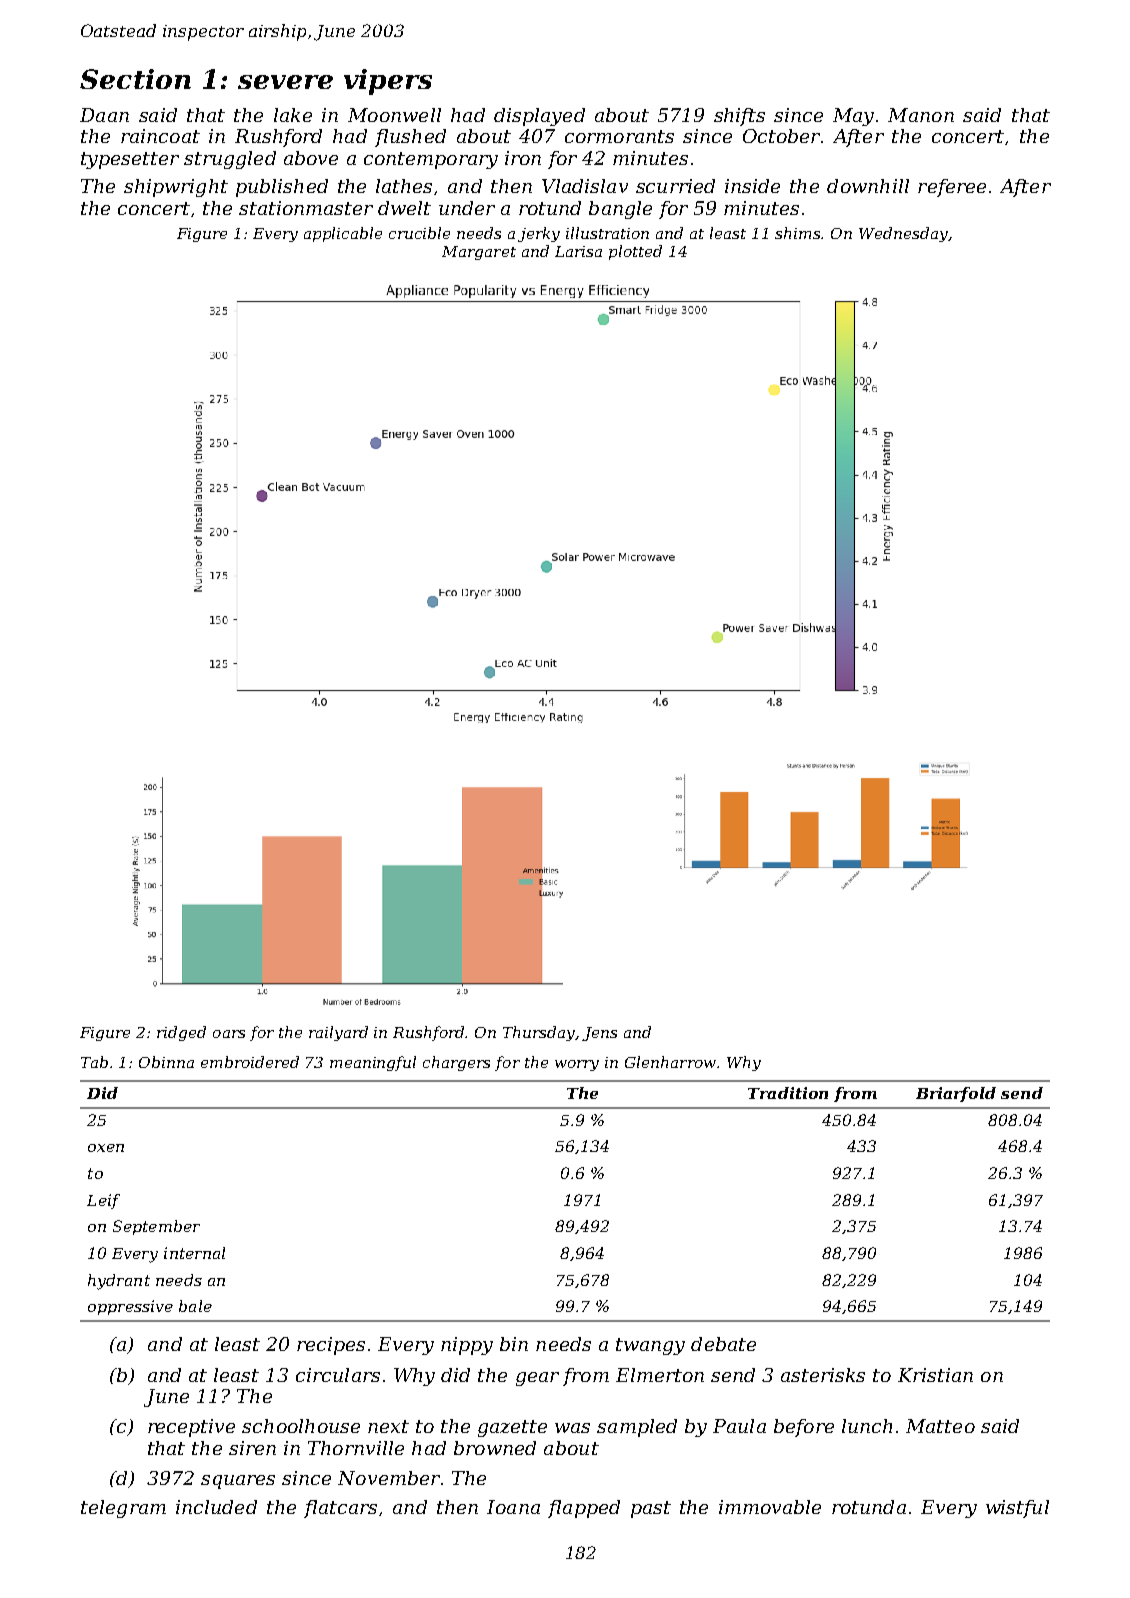 Image resolution: width=1130 pixels, height=1598 pixels. I want to click on oxen, so click(106, 1148).
